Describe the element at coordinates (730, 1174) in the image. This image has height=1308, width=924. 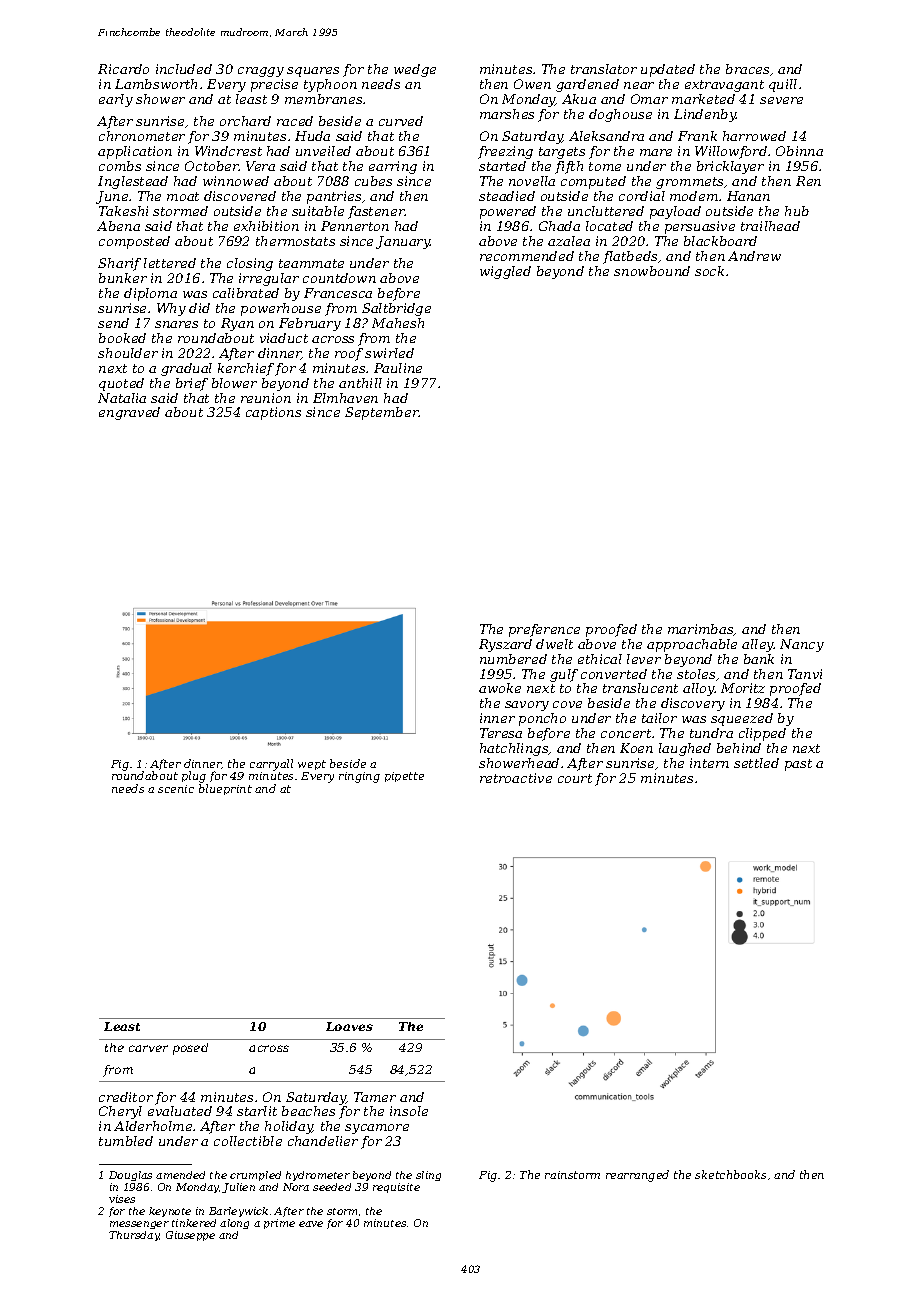
I see `sketchbooks` at that location.
